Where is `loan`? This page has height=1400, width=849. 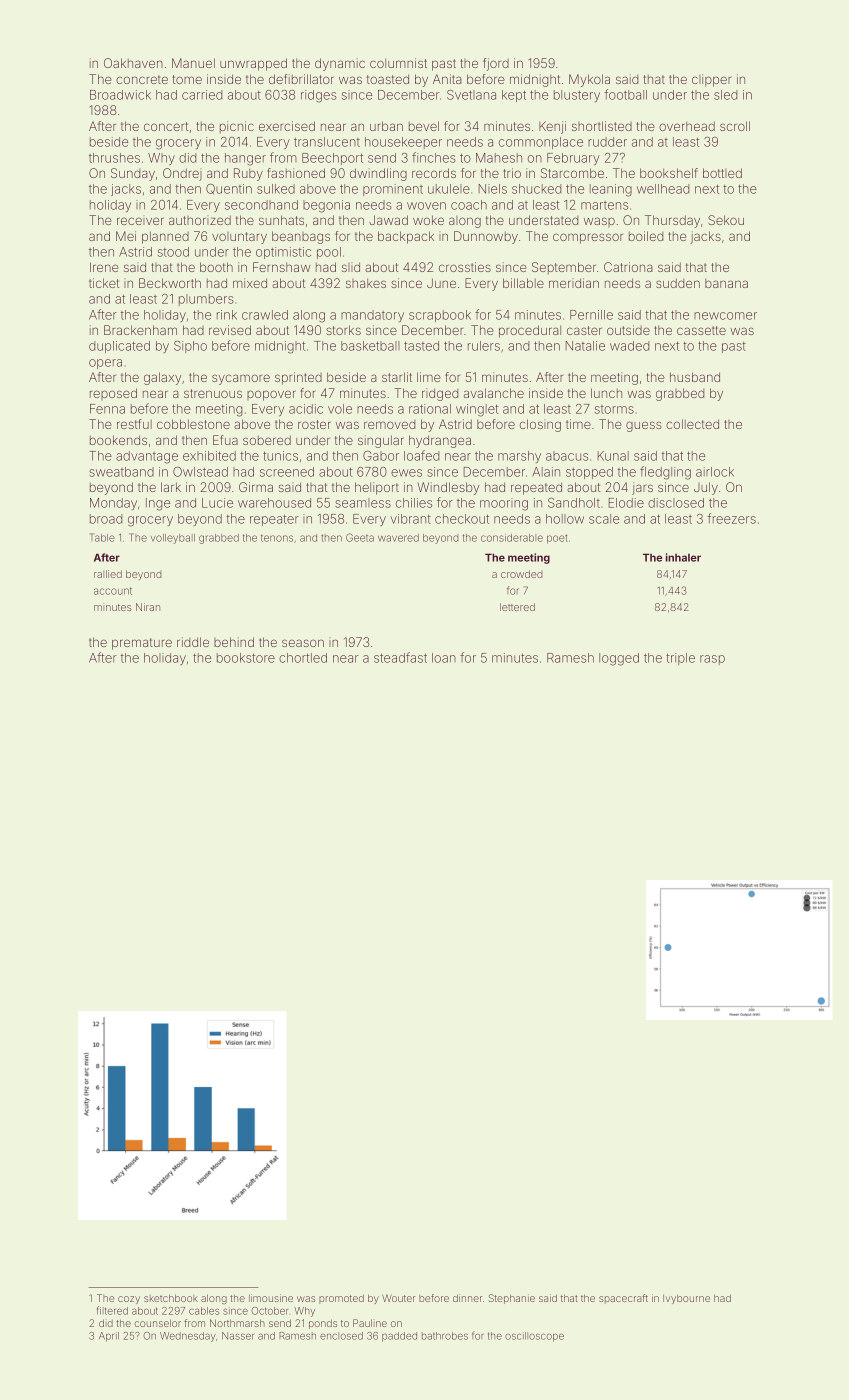
loan is located at coordinates (444, 658).
